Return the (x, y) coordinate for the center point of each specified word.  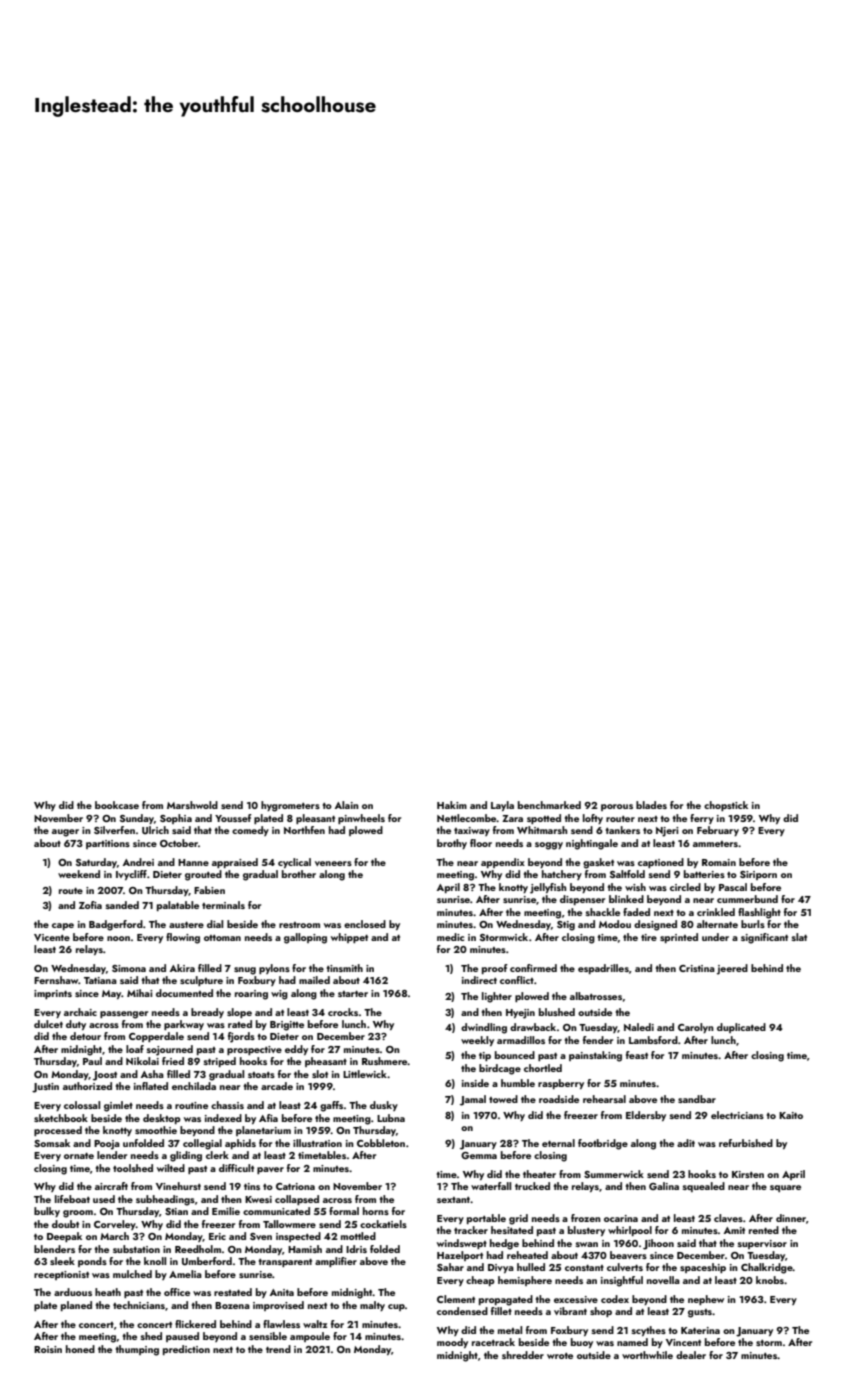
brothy (452, 844)
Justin (45, 1088)
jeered (732, 969)
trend (278, 1349)
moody (452, 1343)
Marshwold (192, 805)
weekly (477, 1041)
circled (685, 887)
